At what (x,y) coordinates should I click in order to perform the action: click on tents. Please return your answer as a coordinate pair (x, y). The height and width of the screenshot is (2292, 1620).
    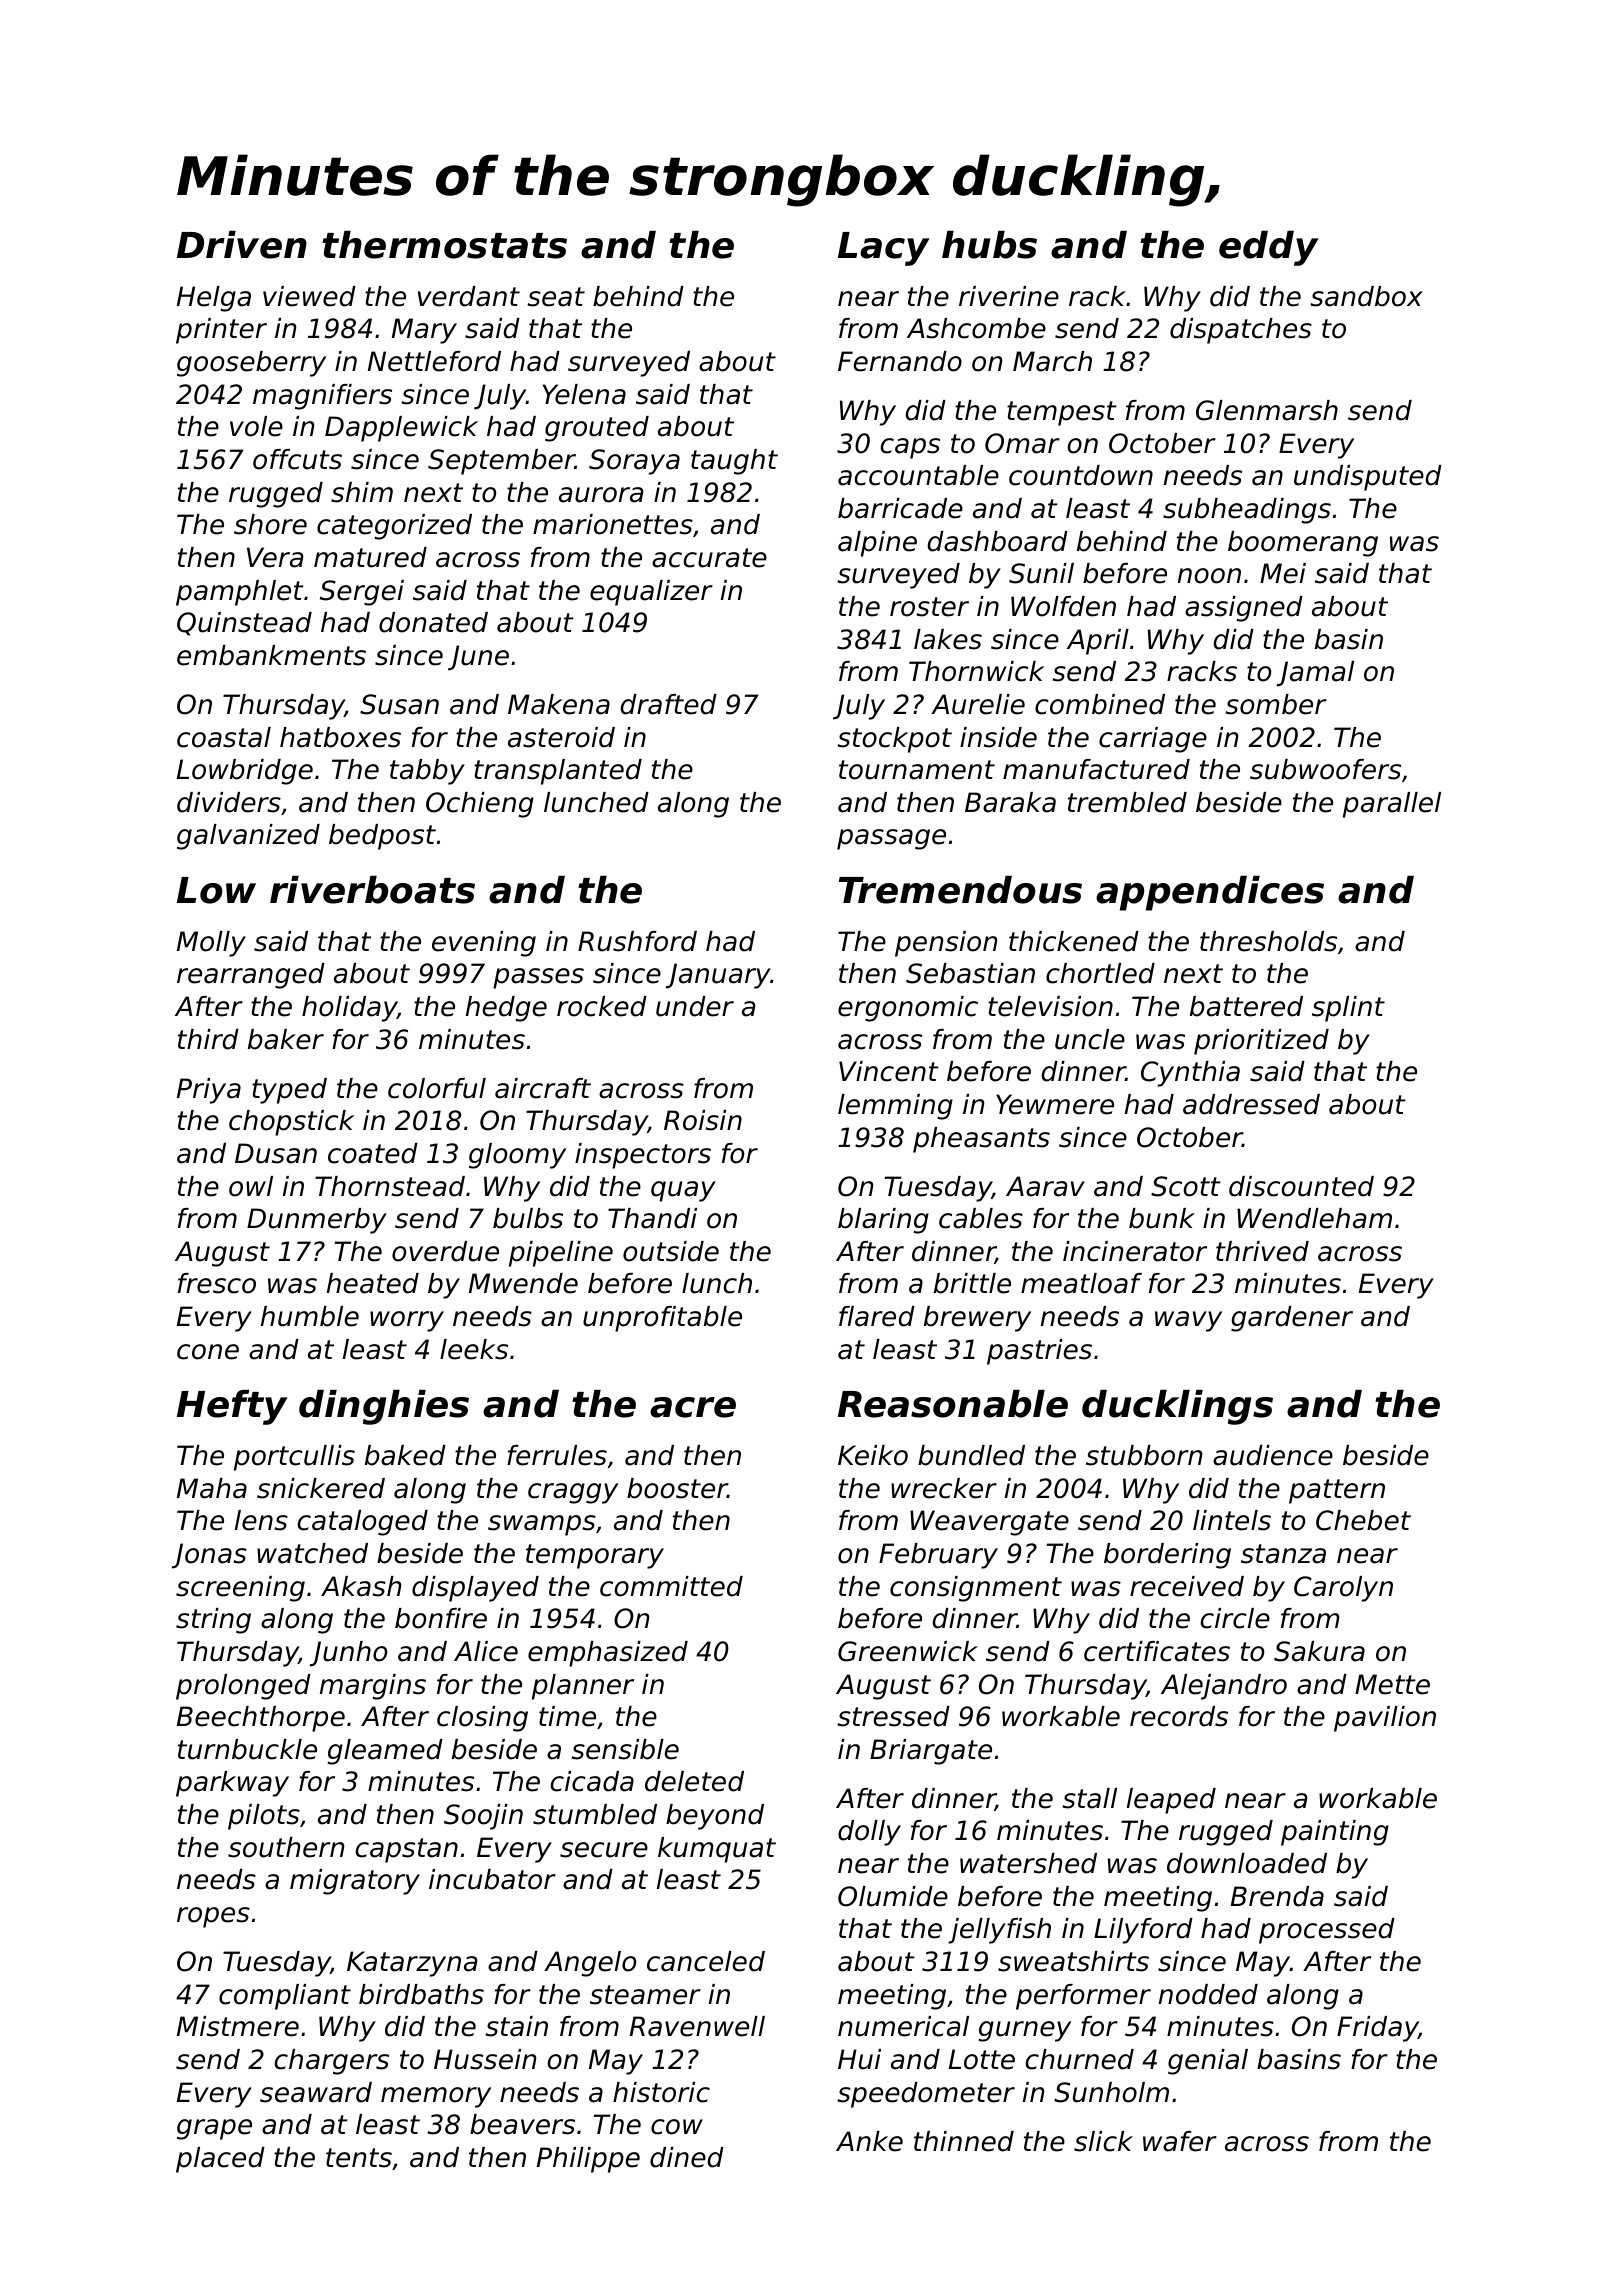
    Looking at the image, I should click on (359, 2158).
